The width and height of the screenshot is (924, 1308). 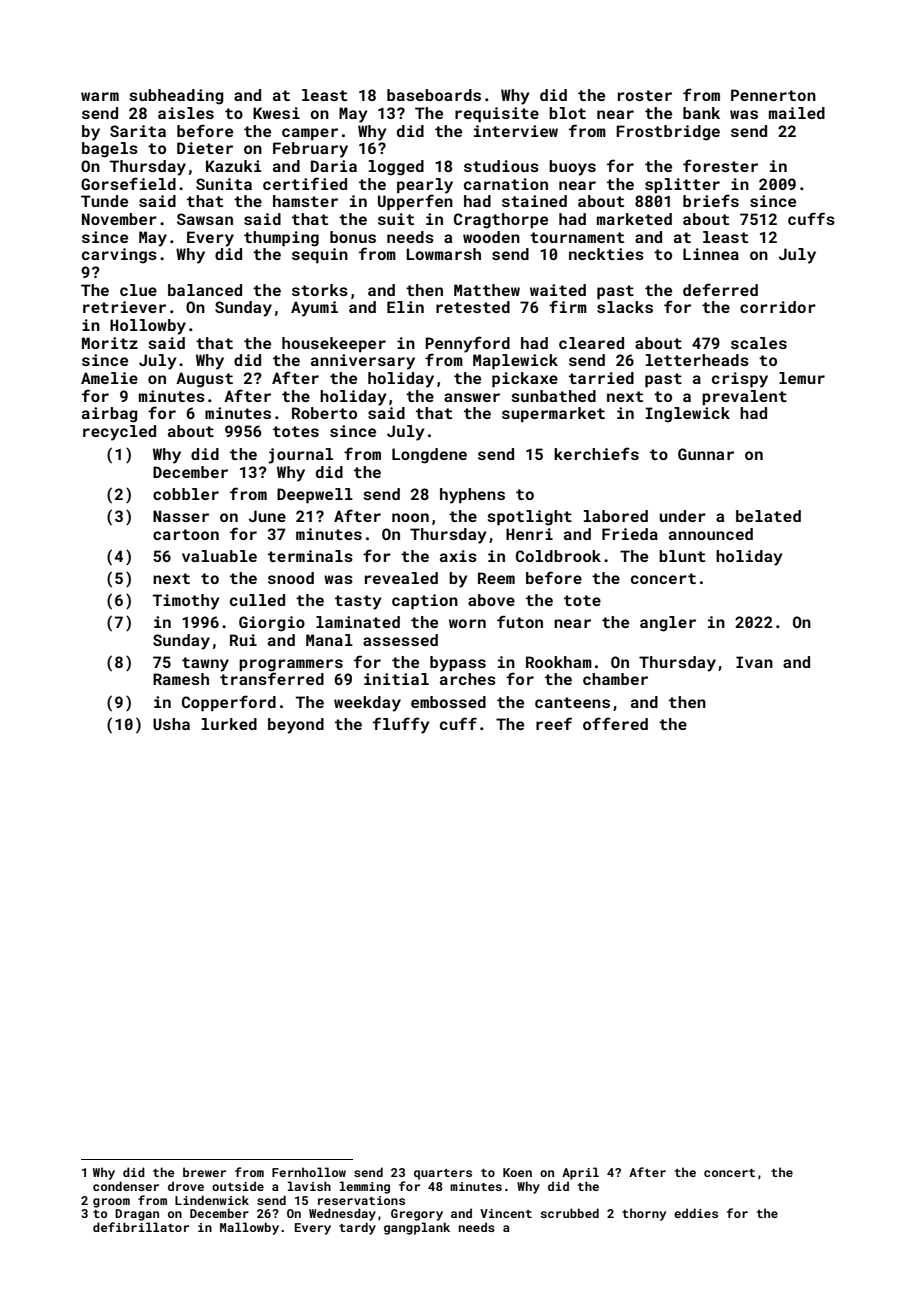 What do you see at coordinates (517, 1172) in the screenshot?
I see `Koen` at bounding box center [517, 1172].
